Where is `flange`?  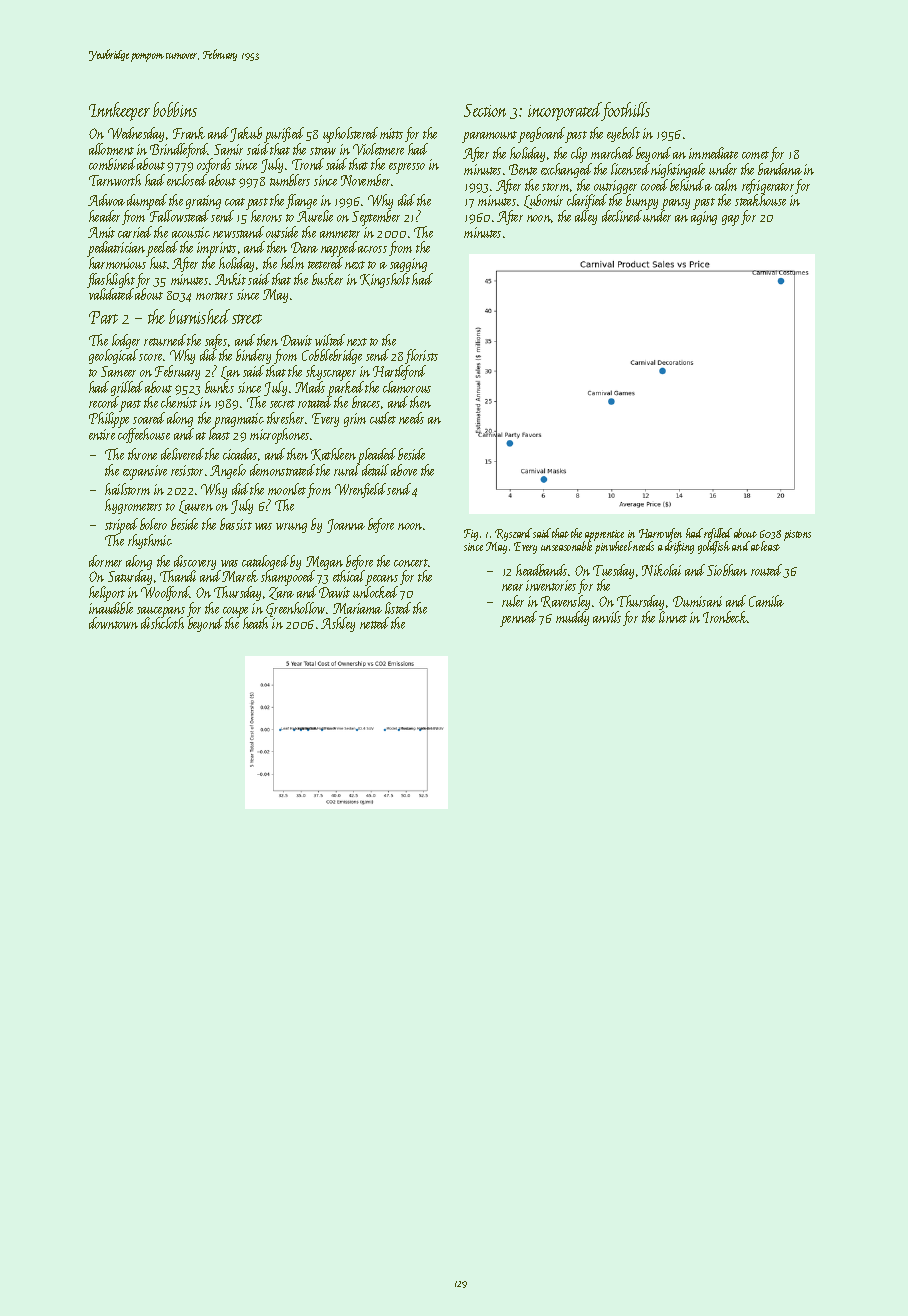 flange is located at coordinates (301, 201).
